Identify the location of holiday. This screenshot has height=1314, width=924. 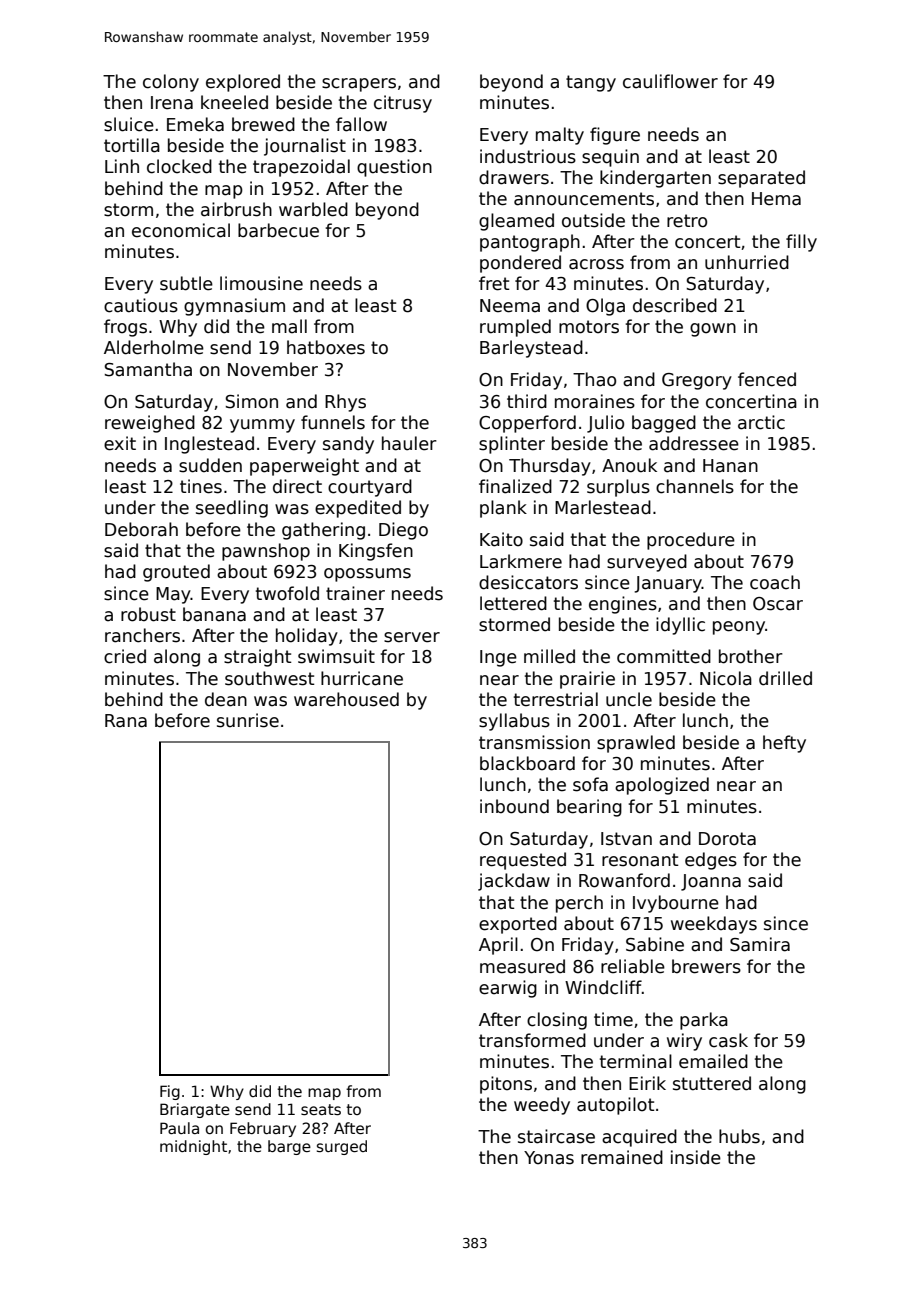
(307, 637).
